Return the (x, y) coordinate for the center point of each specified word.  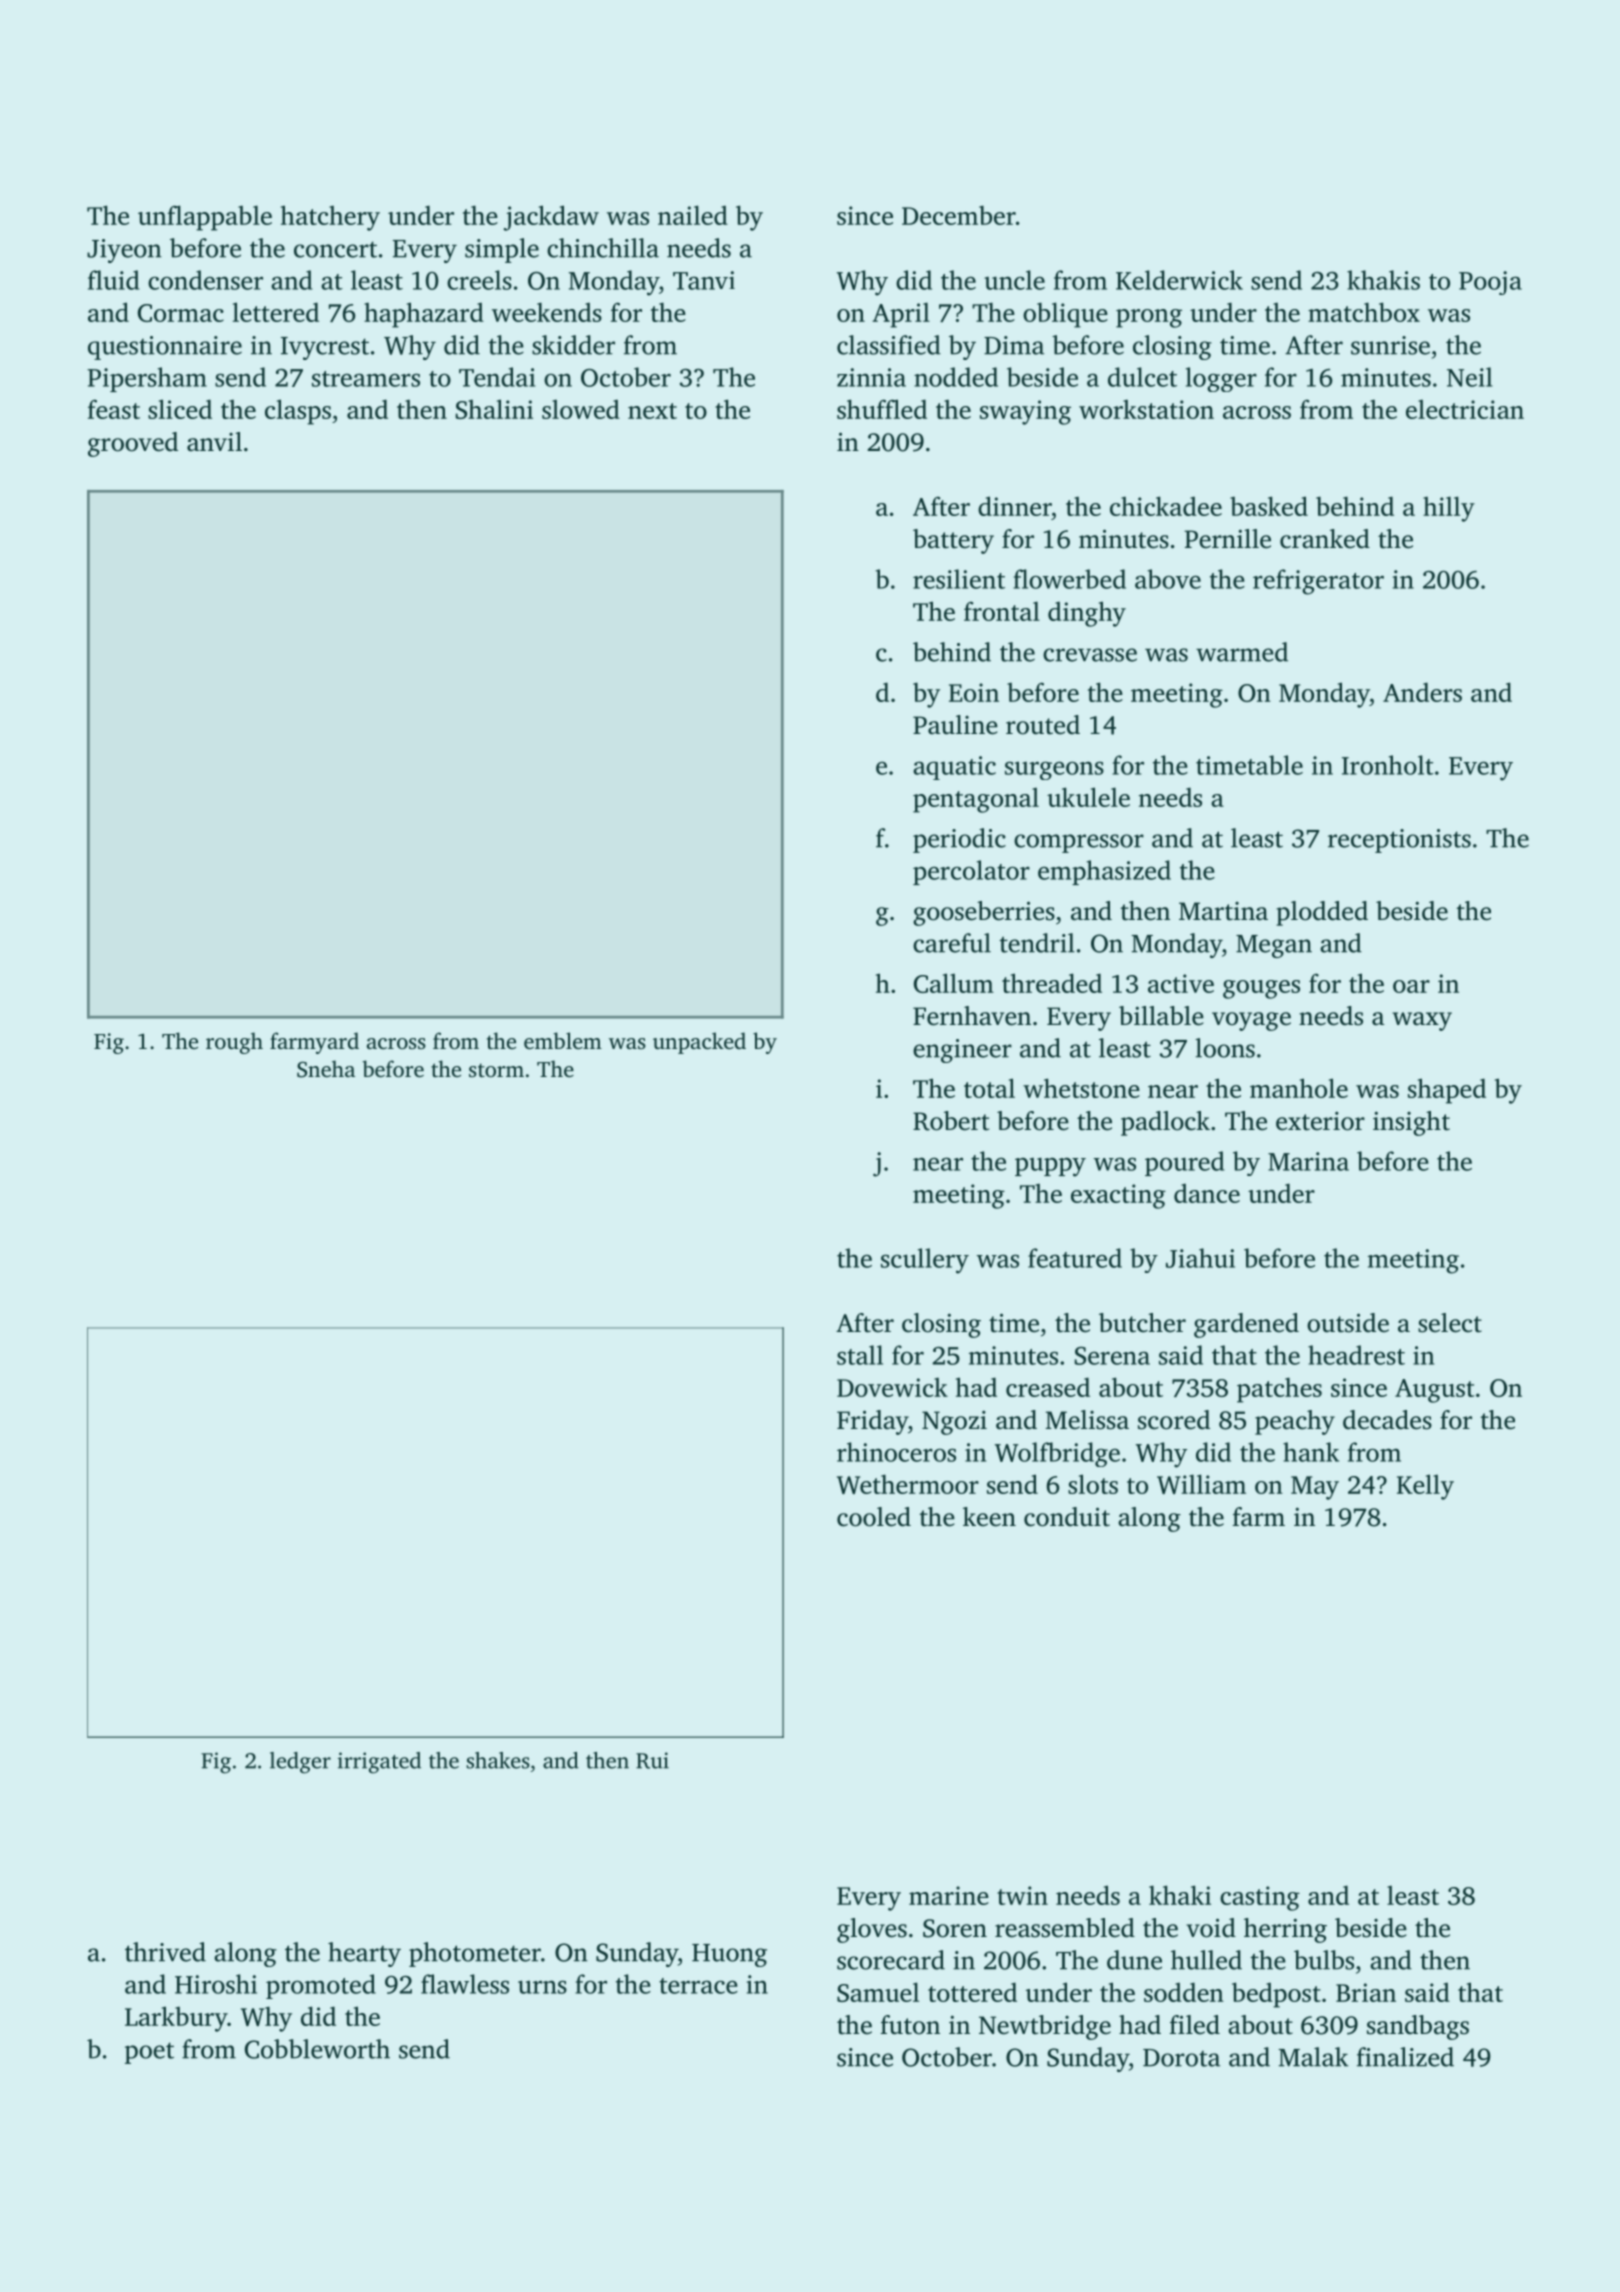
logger (1221, 379)
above (1168, 579)
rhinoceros (896, 1452)
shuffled (882, 409)
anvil (214, 442)
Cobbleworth (317, 2049)
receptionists (1399, 841)
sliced (180, 409)
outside (1348, 1323)
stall (860, 1355)
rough (234, 1043)
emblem (563, 1040)
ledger (300, 1763)
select (1450, 1323)
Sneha (326, 1069)
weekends (547, 312)
